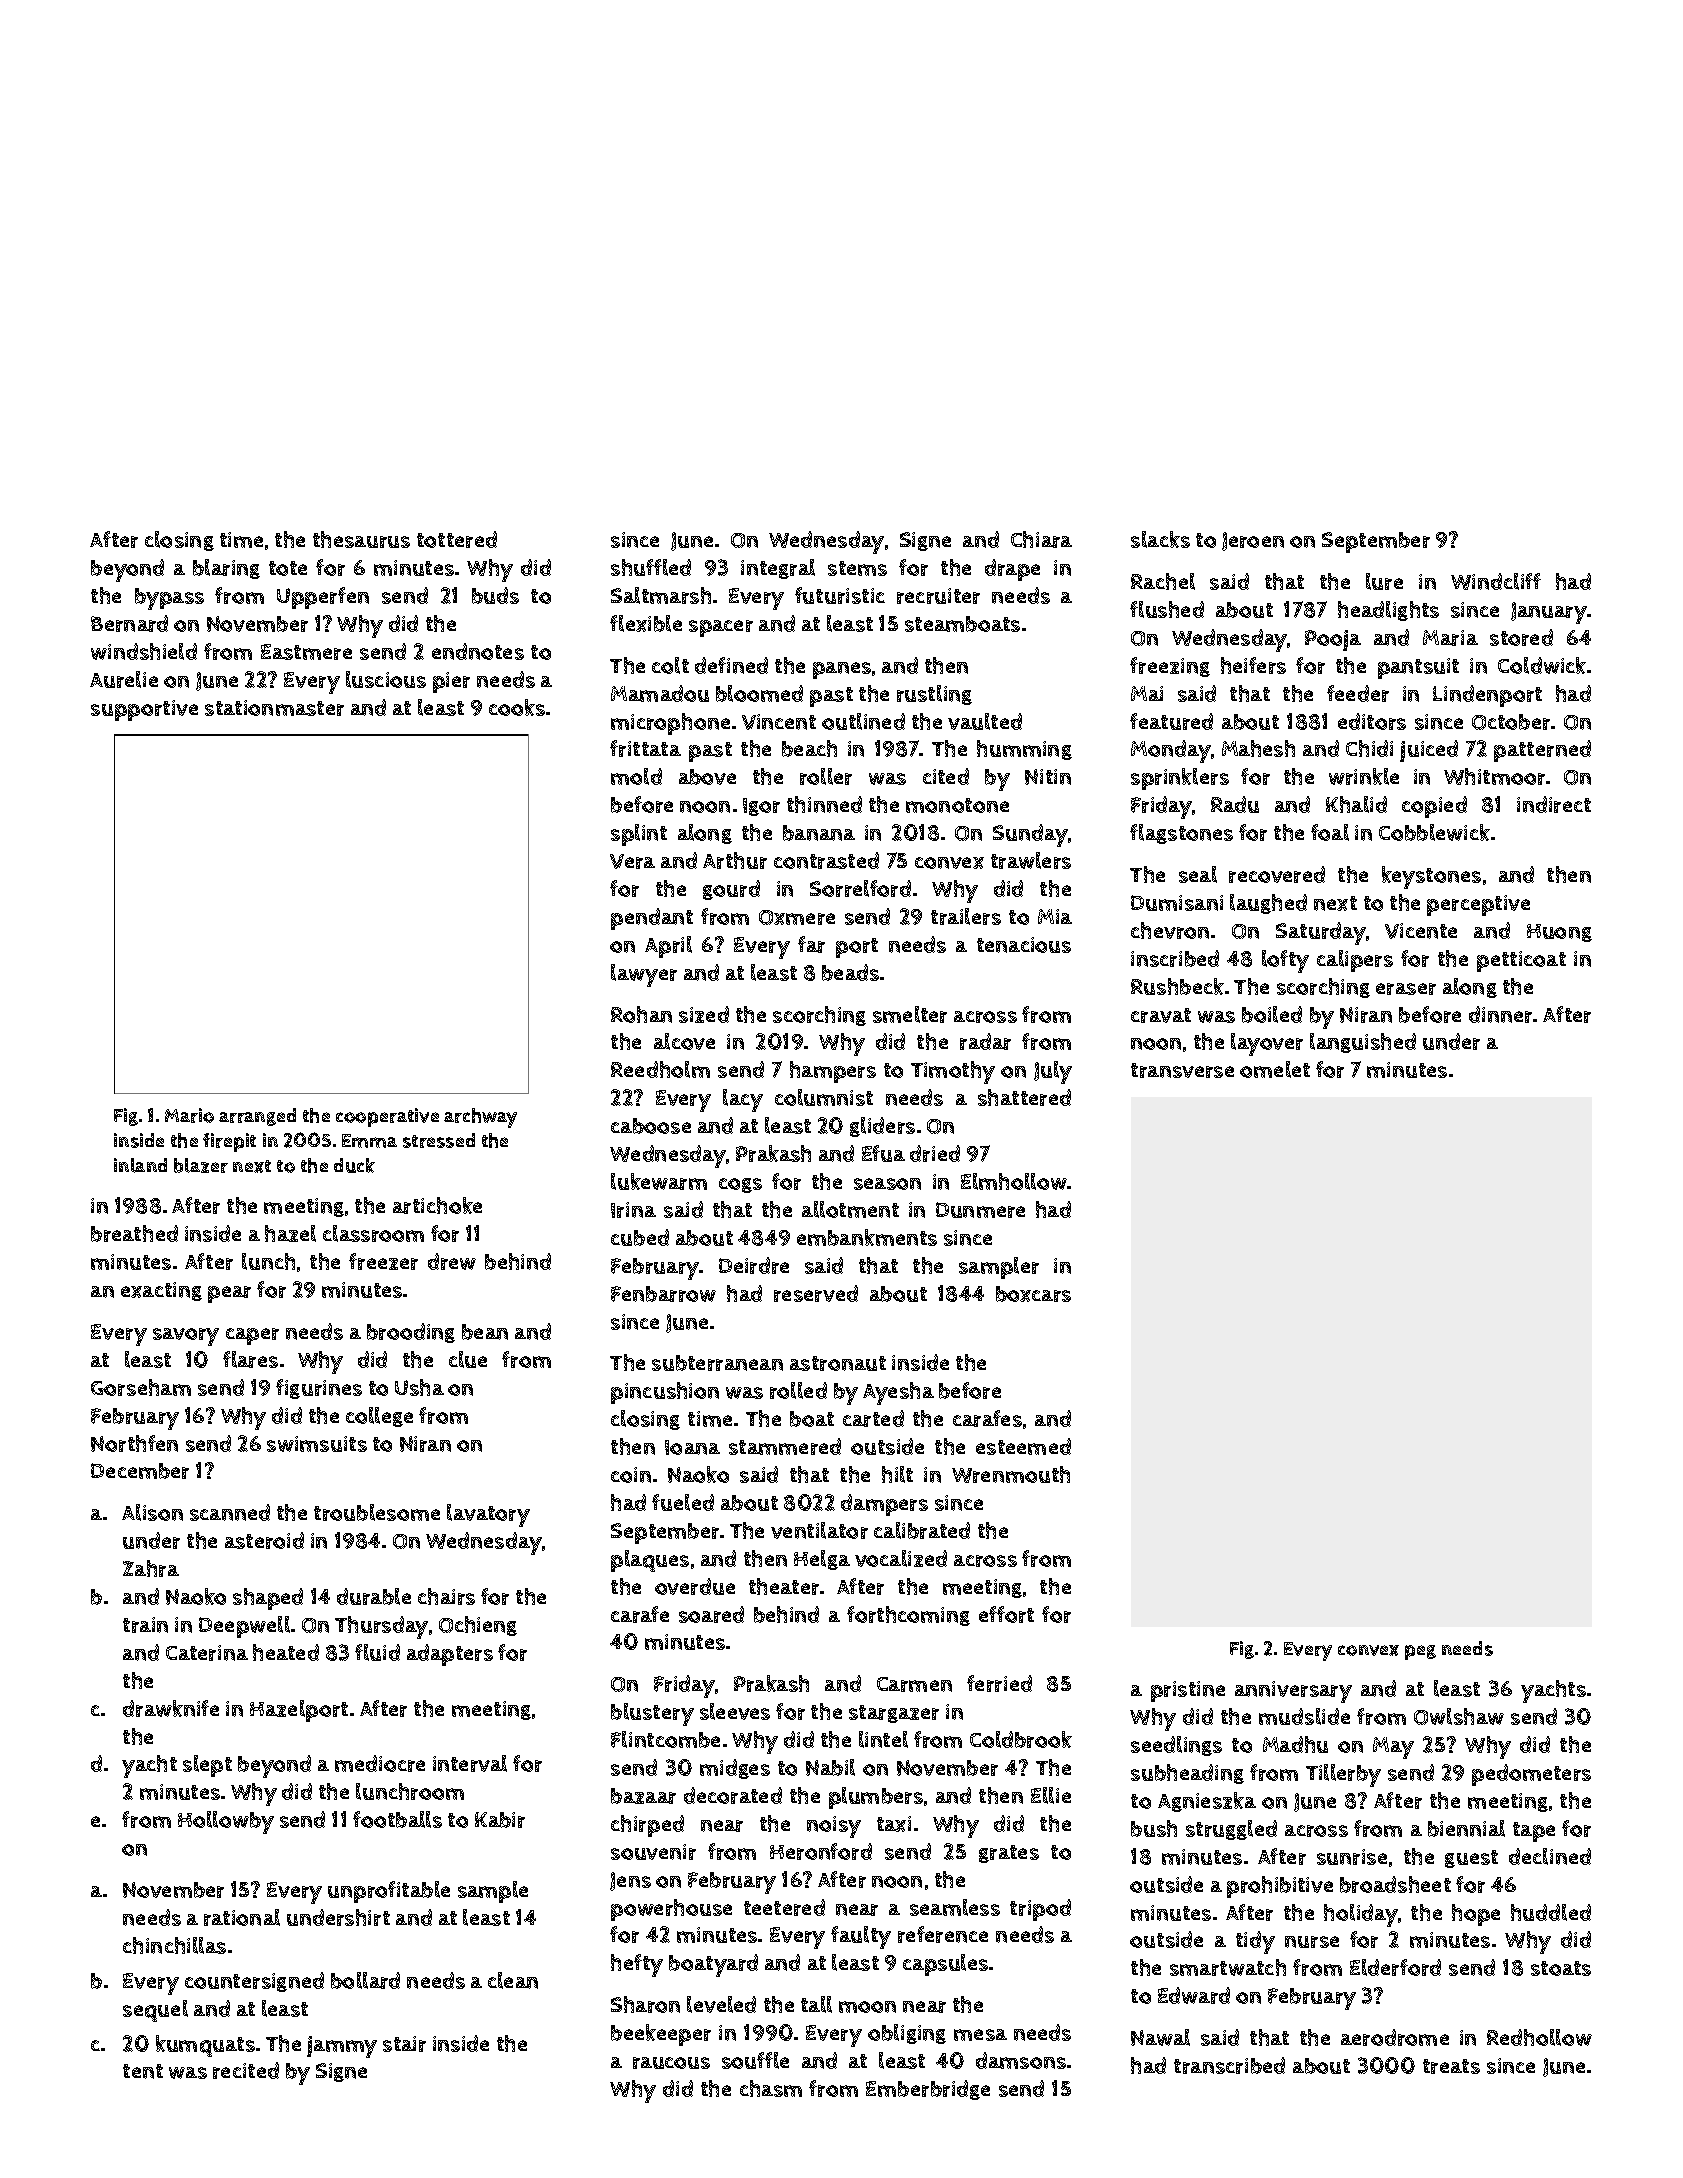 The height and width of the screenshot is (2178, 1683). I want to click on Redhollow, so click(1539, 2037).
